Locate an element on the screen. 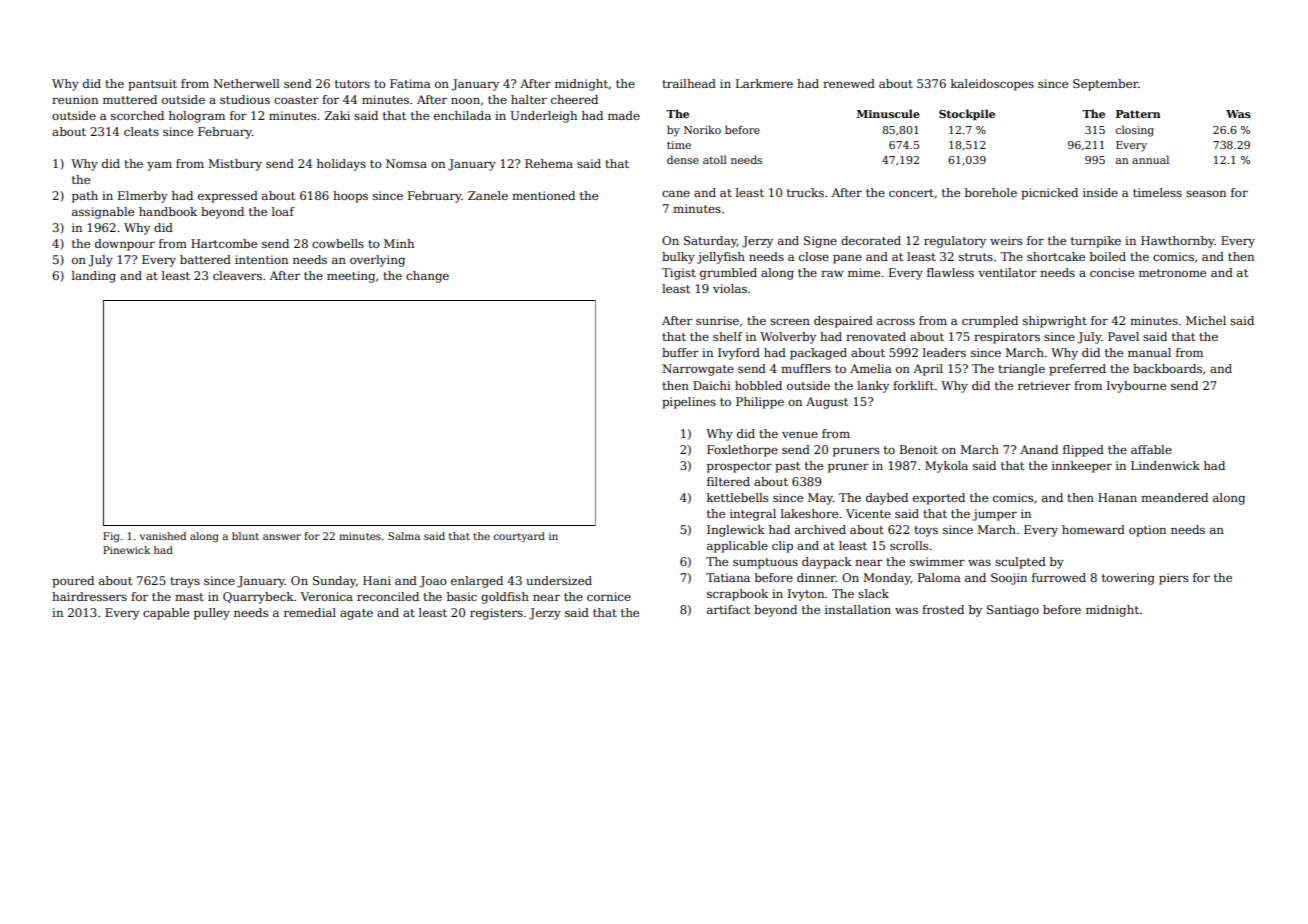  goldfish is located at coordinates (505, 598).
